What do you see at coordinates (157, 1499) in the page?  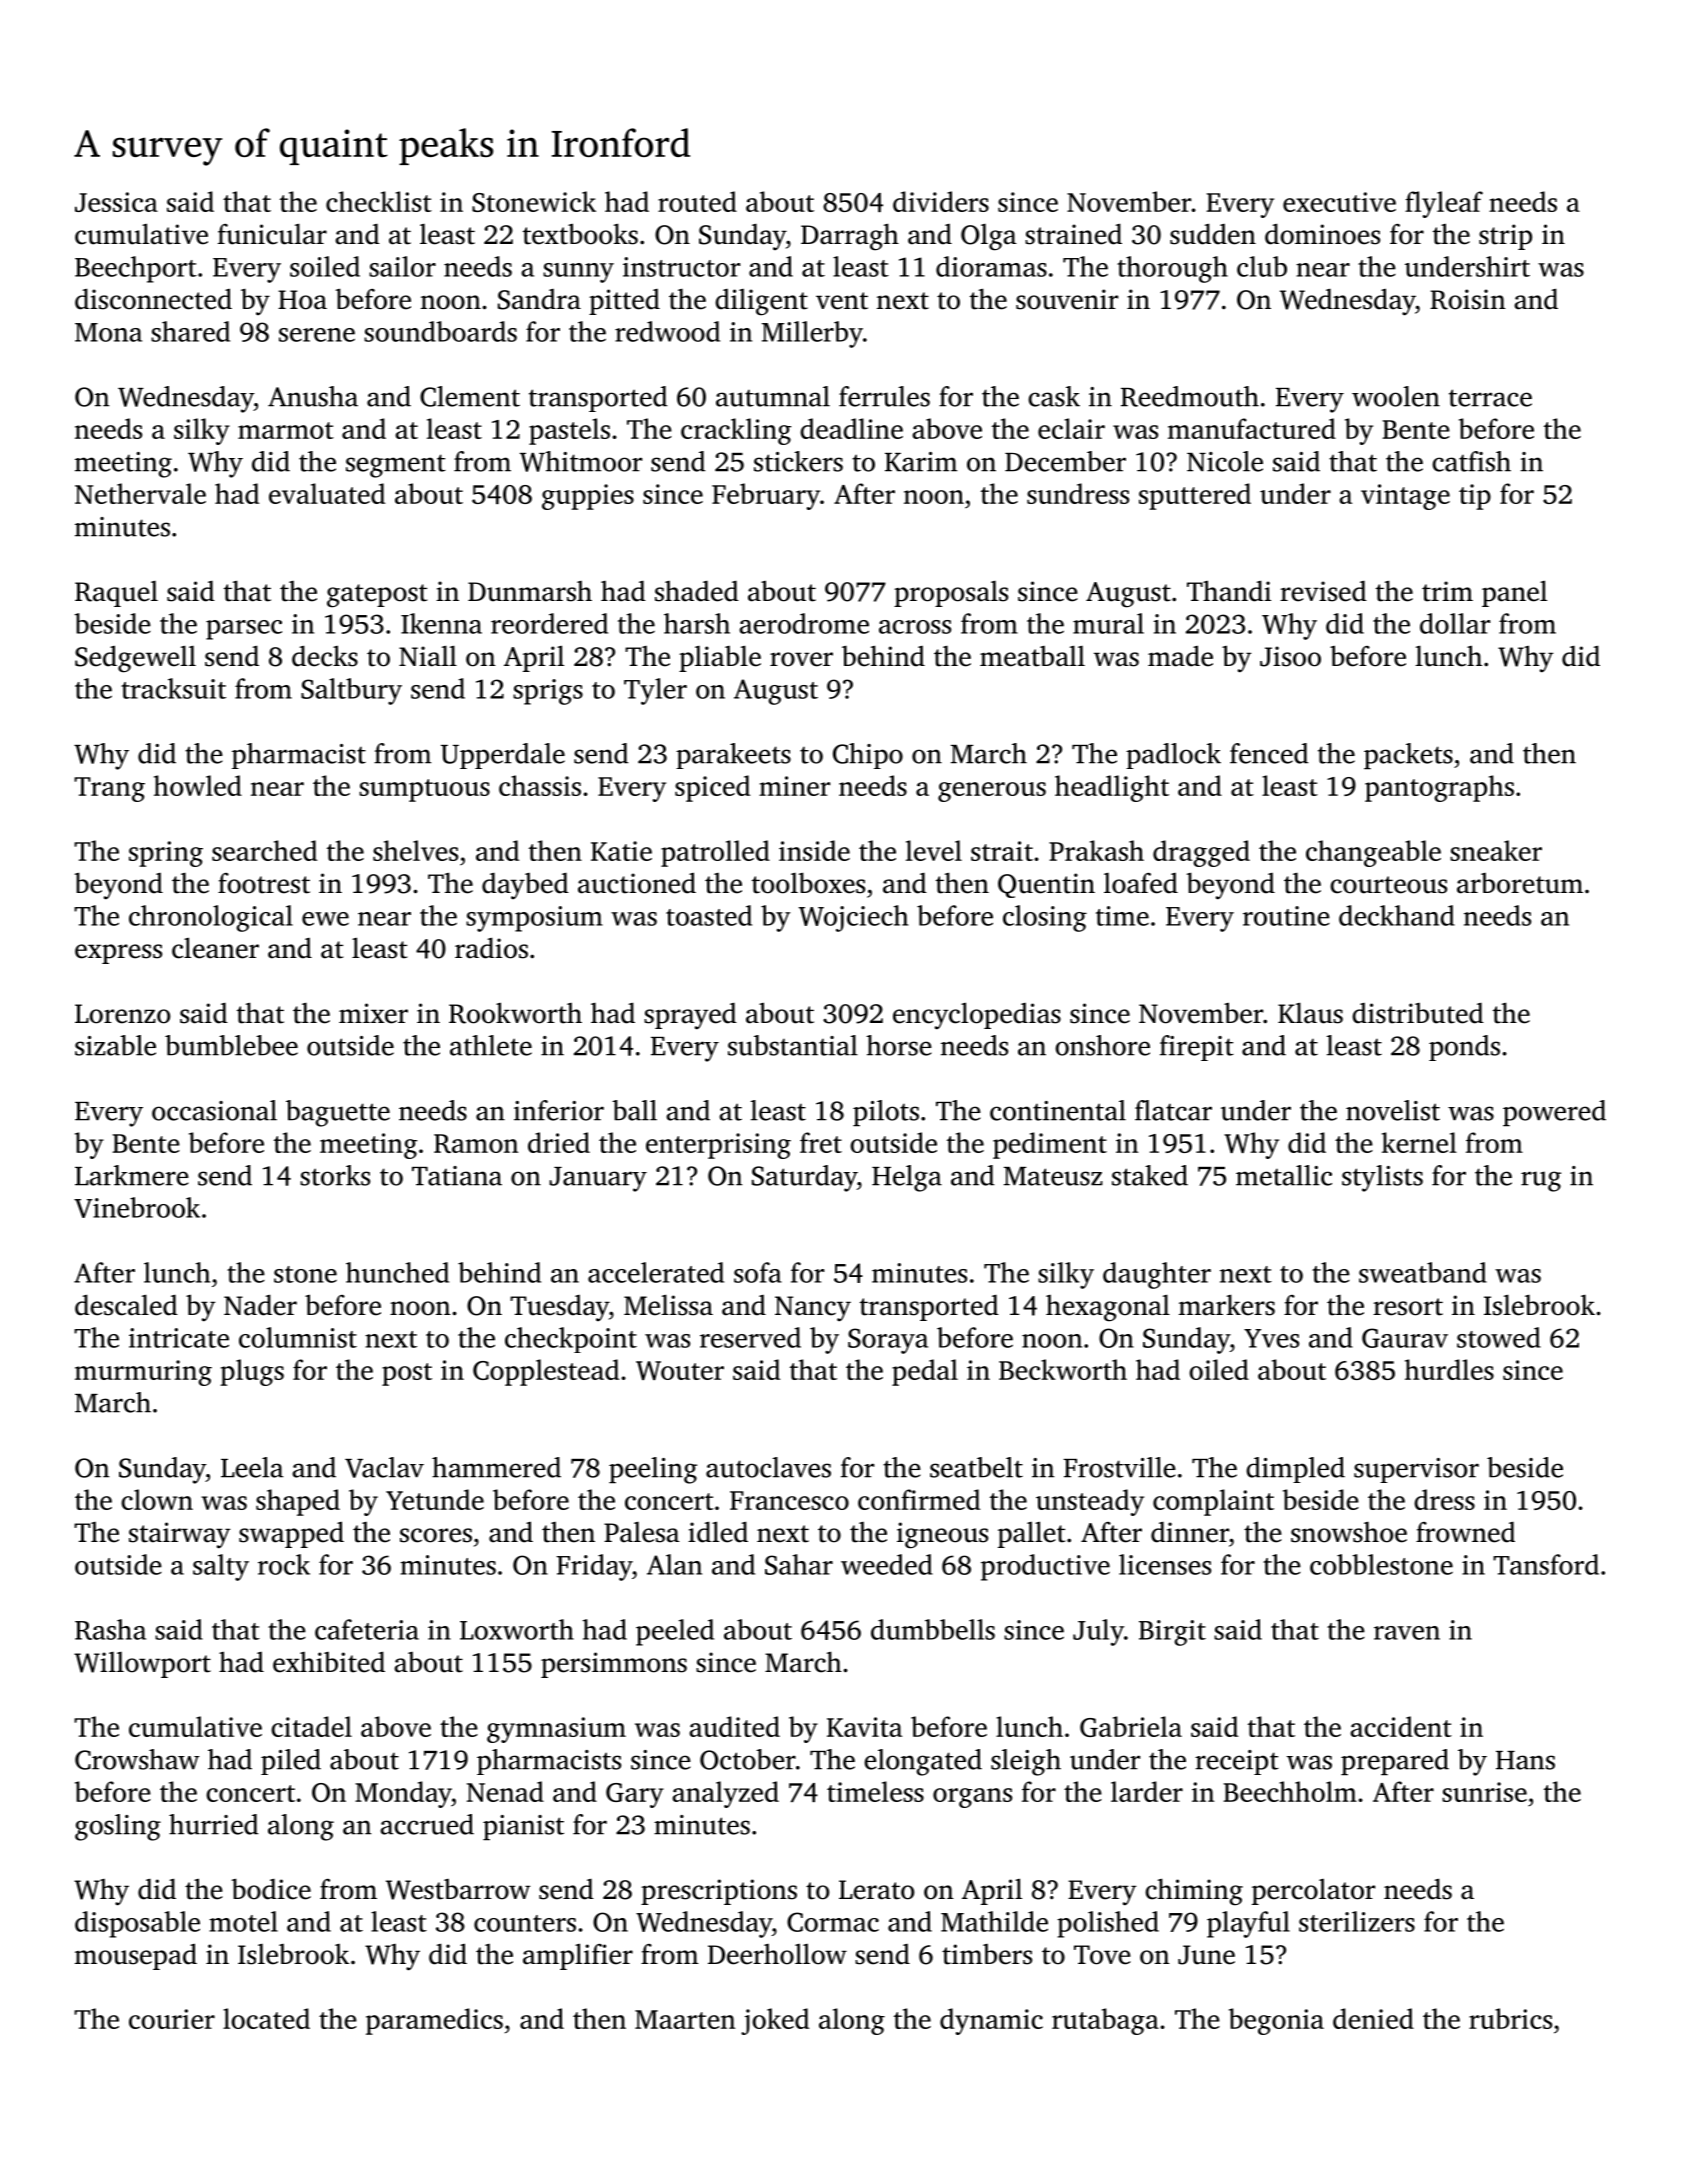 I see `clown` at bounding box center [157, 1499].
